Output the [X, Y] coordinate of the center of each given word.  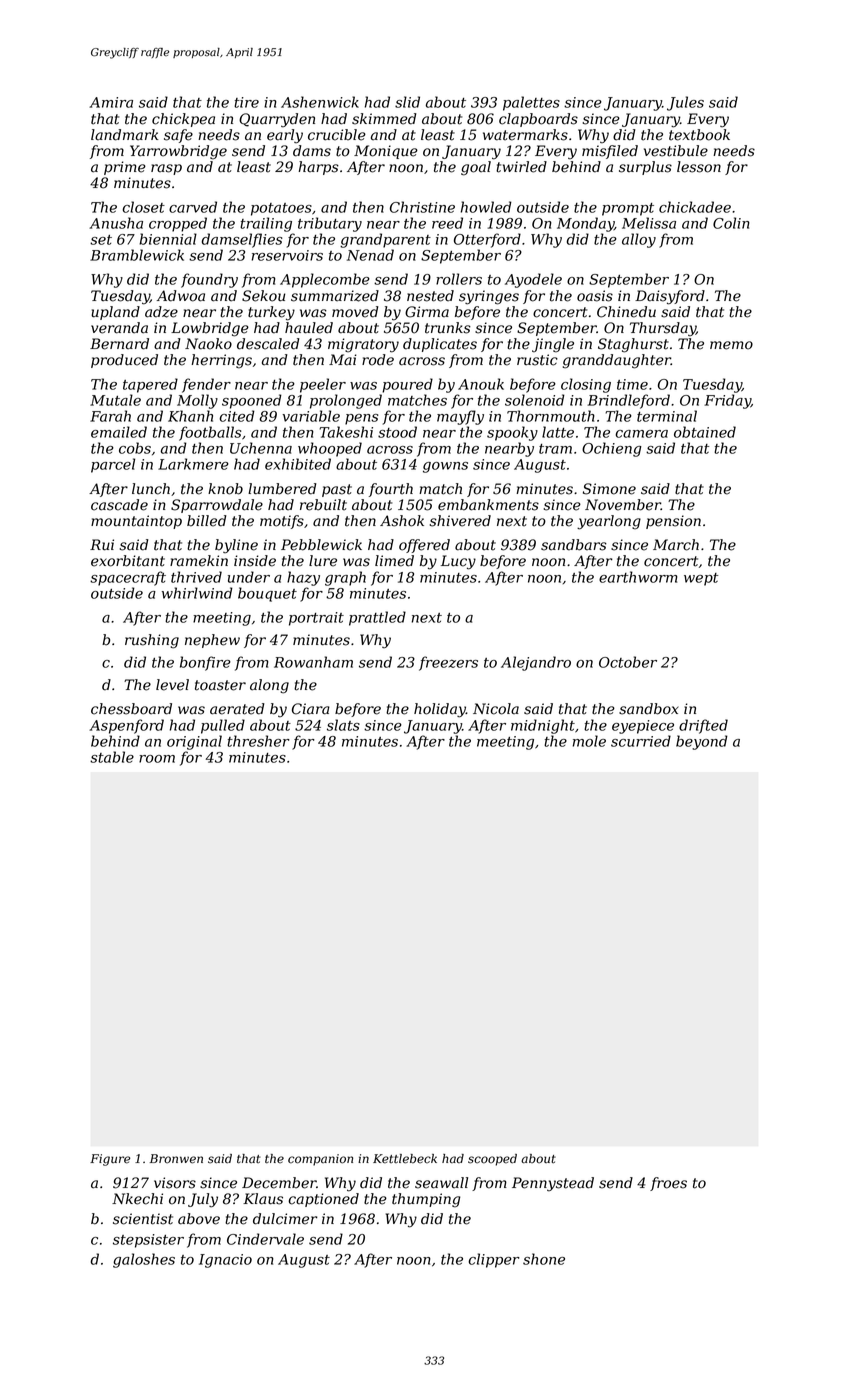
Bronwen [176, 1159]
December [279, 1183]
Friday [727, 401]
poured [407, 385]
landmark [125, 135]
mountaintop [136, 522]
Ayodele [533, 280]
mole [589, 741]
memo [731, 345]
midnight [543, 726]
